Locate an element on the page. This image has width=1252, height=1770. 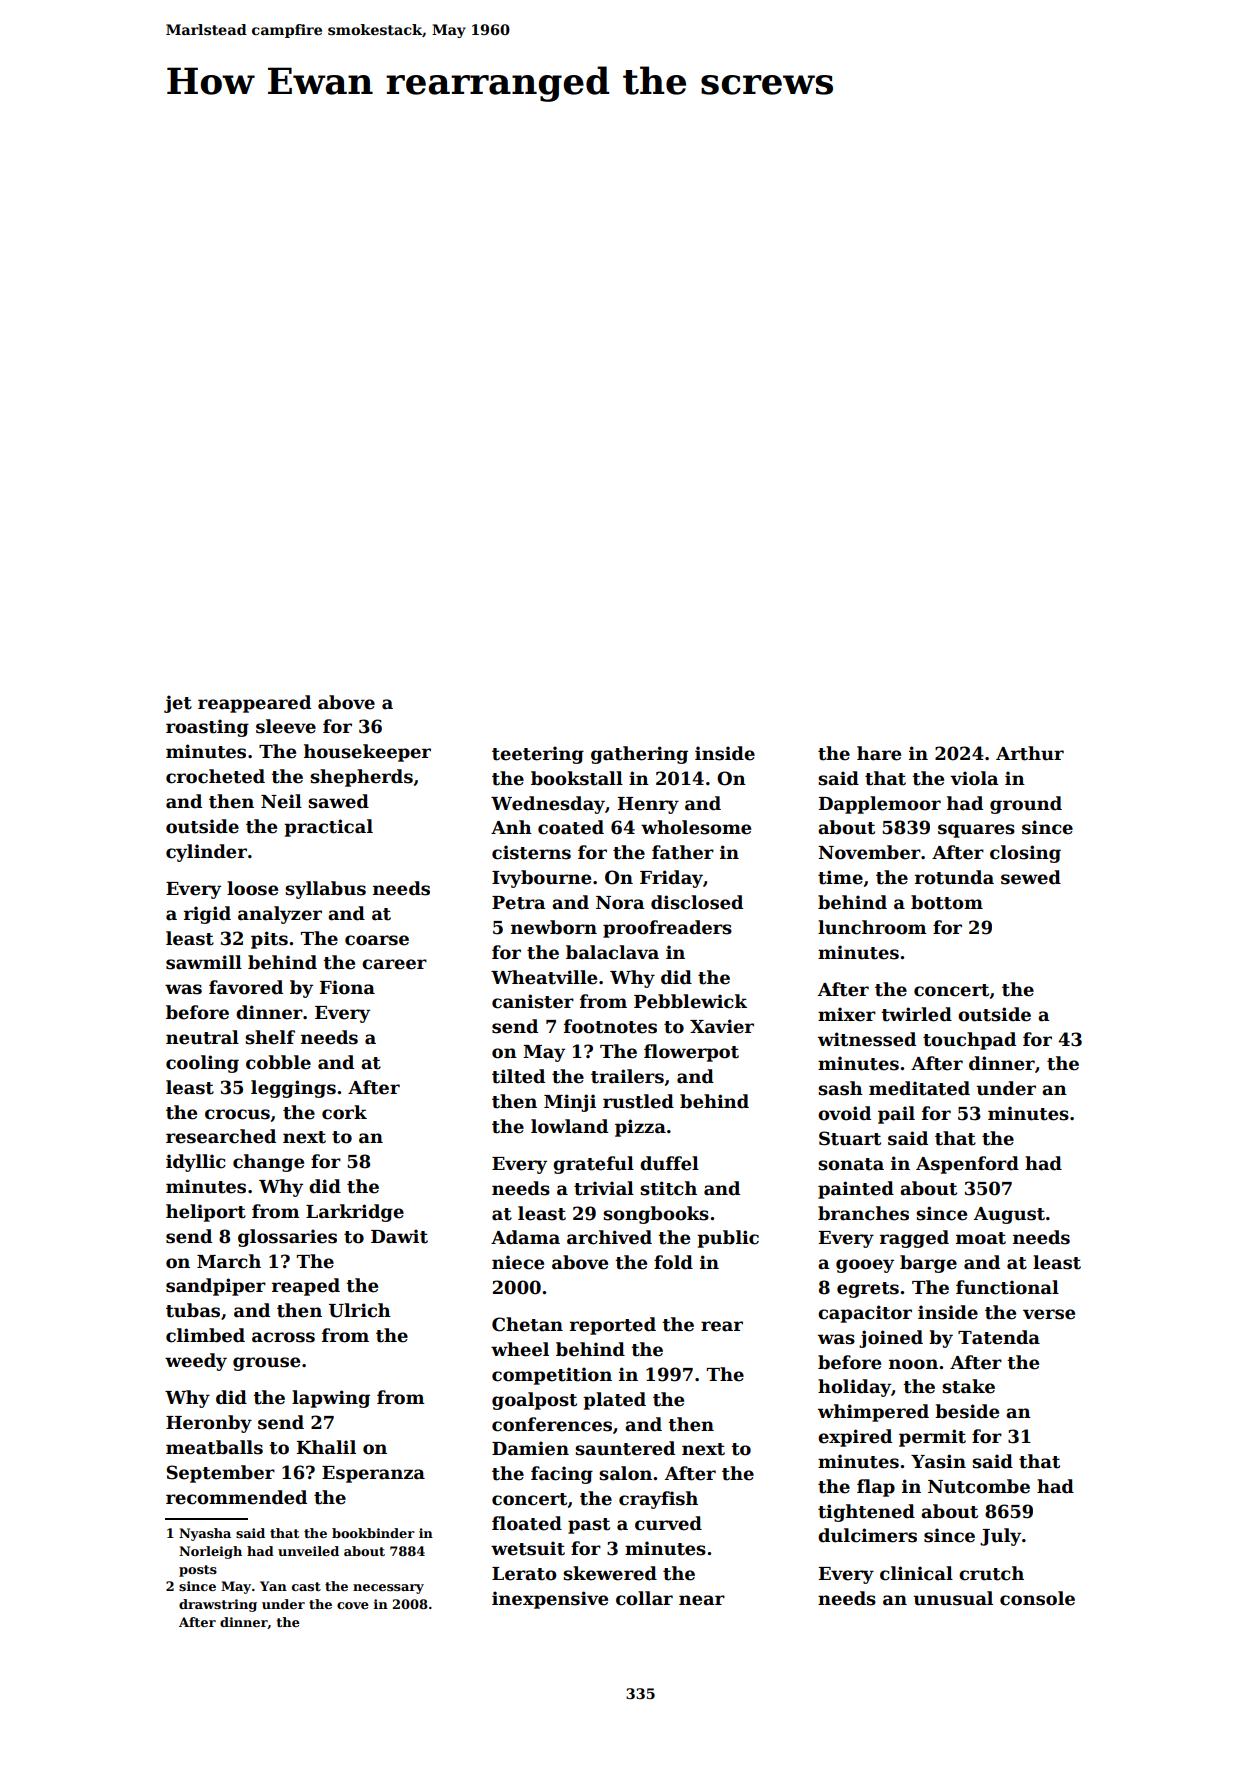
Arthur is located at coordinates (1030, 753).
